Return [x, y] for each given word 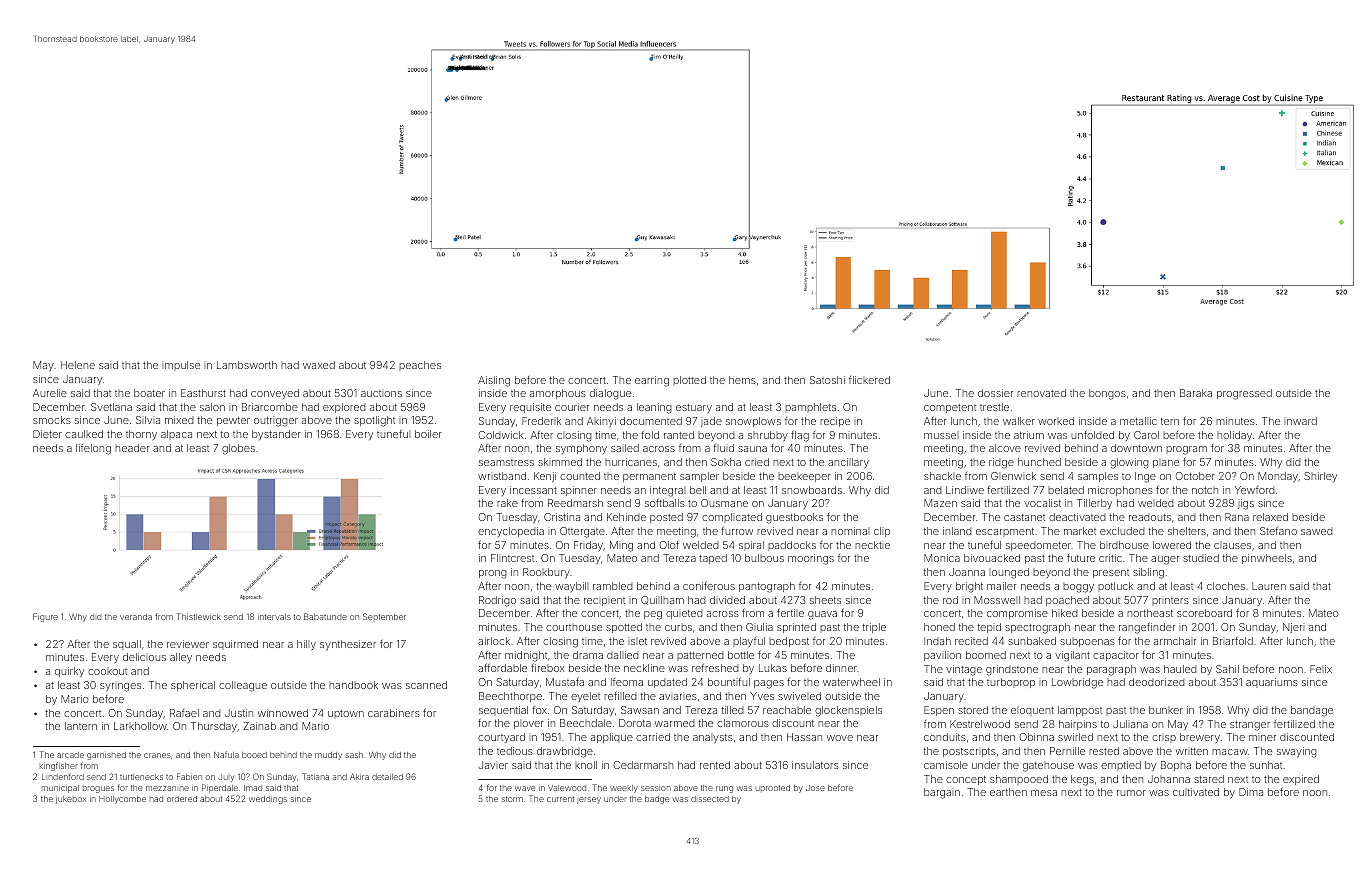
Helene [78, 365]
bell [698, 490]
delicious [144, 657]
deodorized [1156, 682]
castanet [1024, 517]
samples [1098, 477]
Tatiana [315, 776]
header [132, 448]
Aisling [494, 381]
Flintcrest [512, 558]
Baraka [1196, 393]
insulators [815, 765]
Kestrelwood [980, 724]
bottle [741, 655]
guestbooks [794, 518]
